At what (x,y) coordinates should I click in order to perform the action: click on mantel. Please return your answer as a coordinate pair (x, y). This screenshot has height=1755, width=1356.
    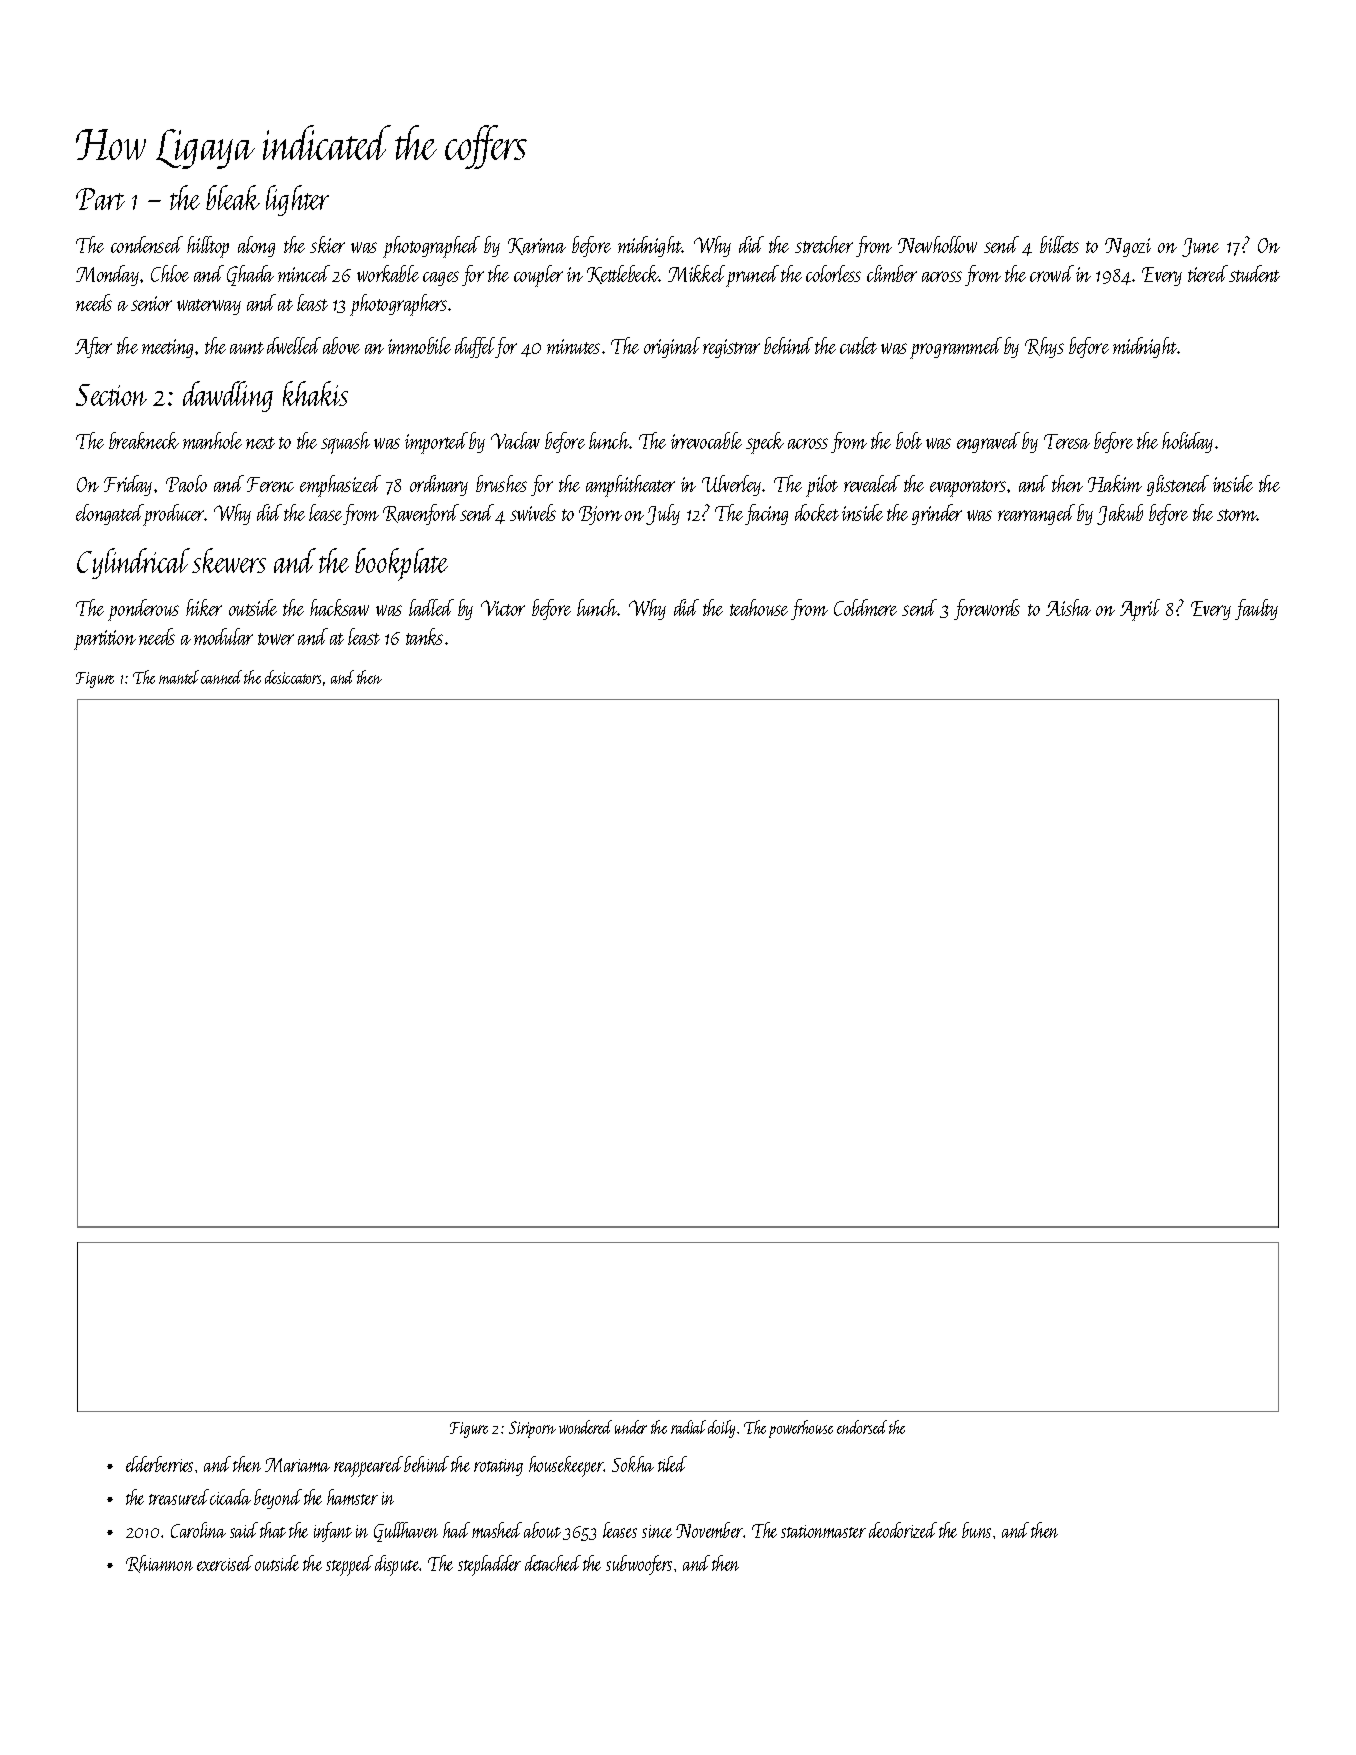
    Looking at the image, I should click on (179, 677).
